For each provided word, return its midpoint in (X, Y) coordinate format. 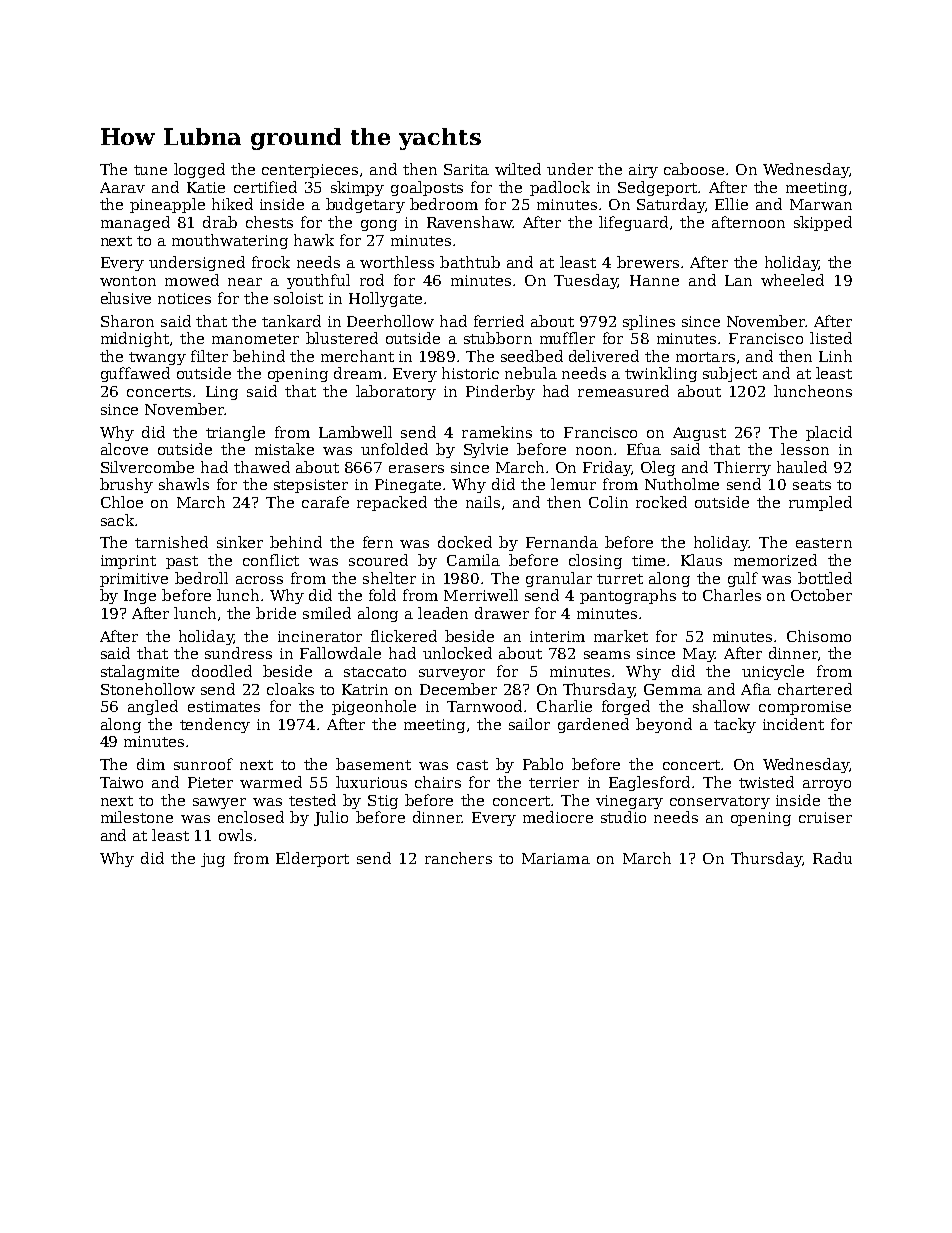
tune (150, 170)
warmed (271, 782)
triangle (235, 433)
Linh (835, 356)
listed (831, 338)
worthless (397, 262)
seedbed (532, 356)
